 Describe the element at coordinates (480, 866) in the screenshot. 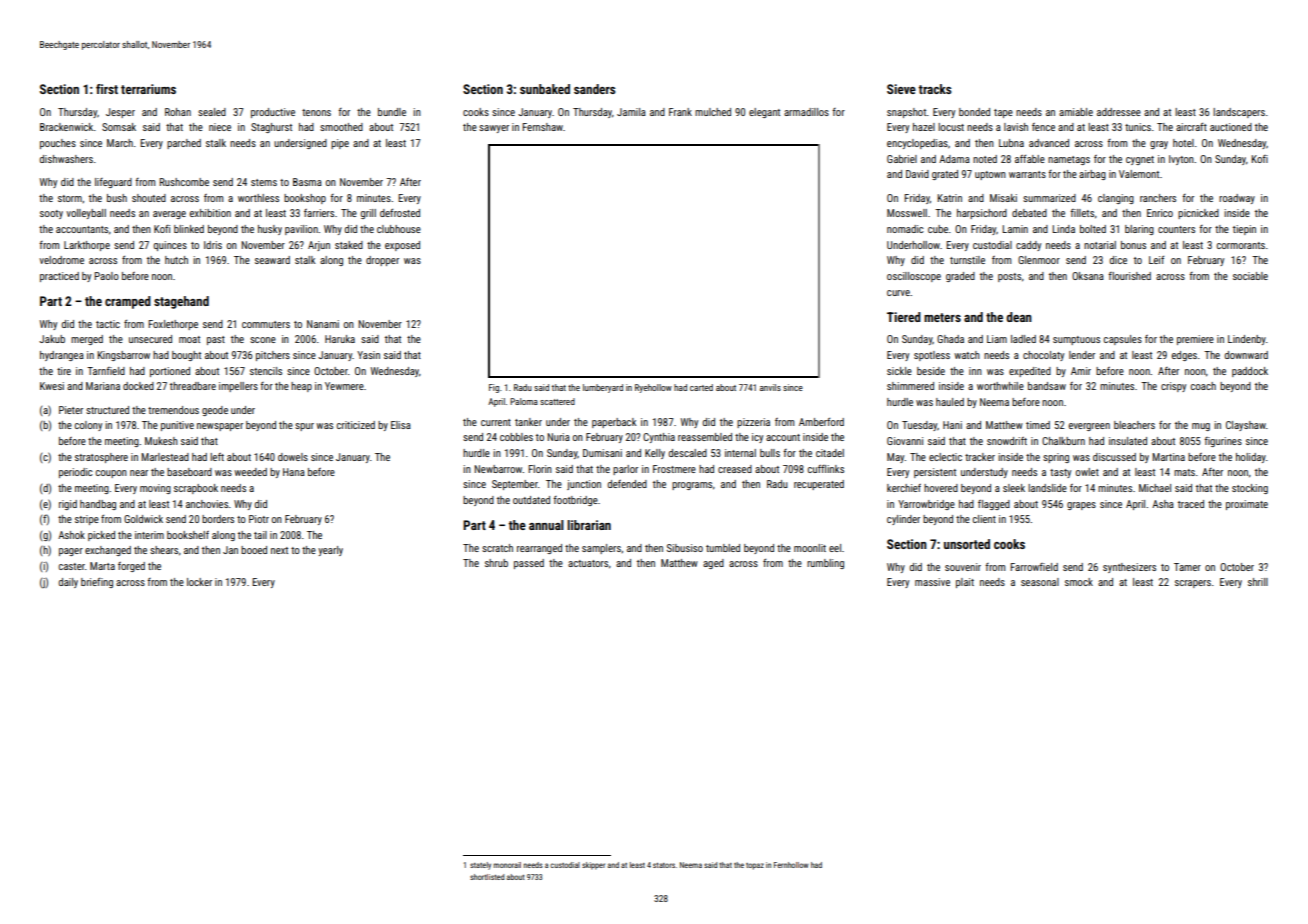

I see `stately` at that location.
